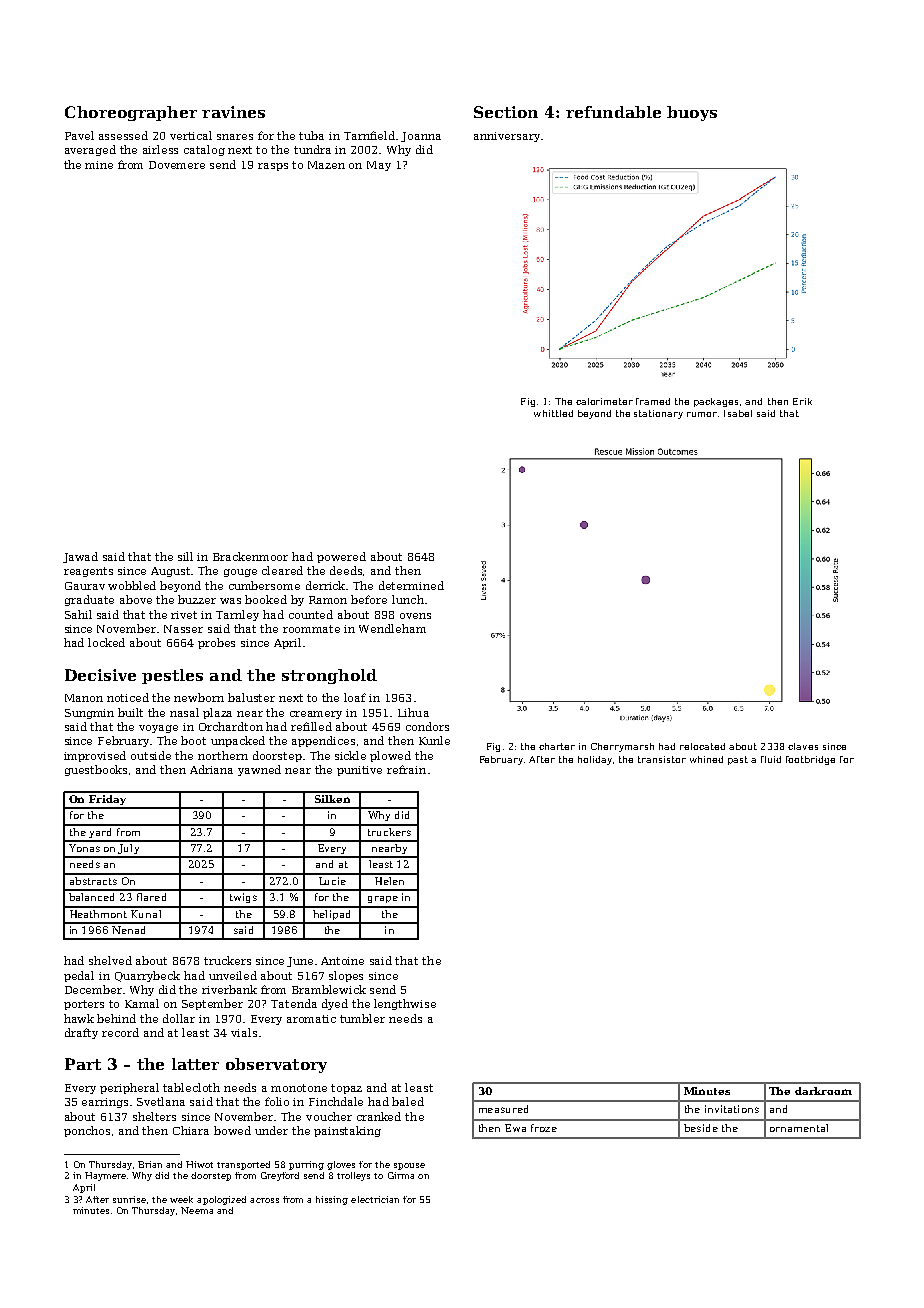 Image resolution: width=924 pixels, height=1308 pixels. Describe the element at coordinates (507, 137) in the document. I see `anniversary` at that location.
